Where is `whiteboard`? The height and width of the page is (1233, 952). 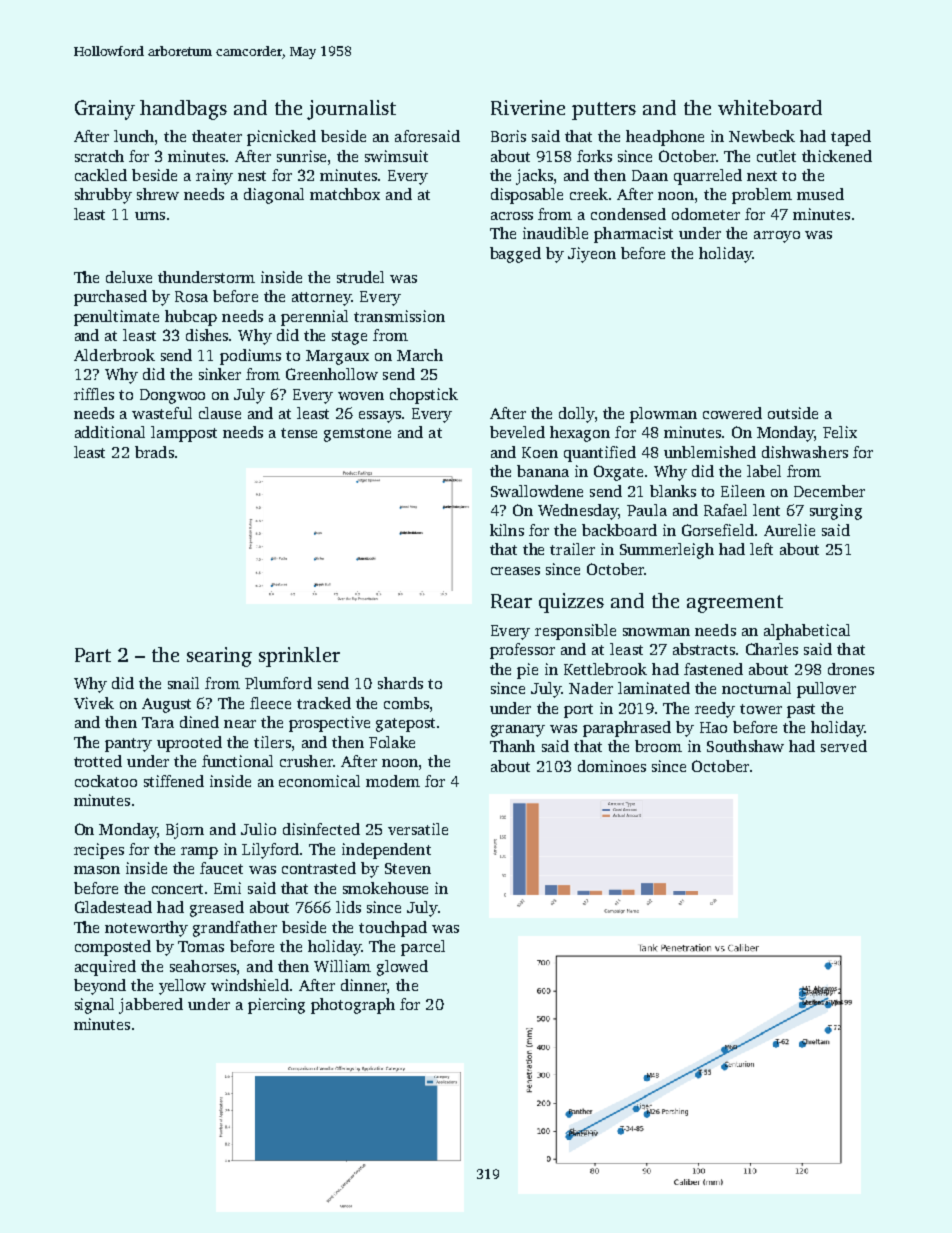
whiteboard is located at coordinates (770, 107).
